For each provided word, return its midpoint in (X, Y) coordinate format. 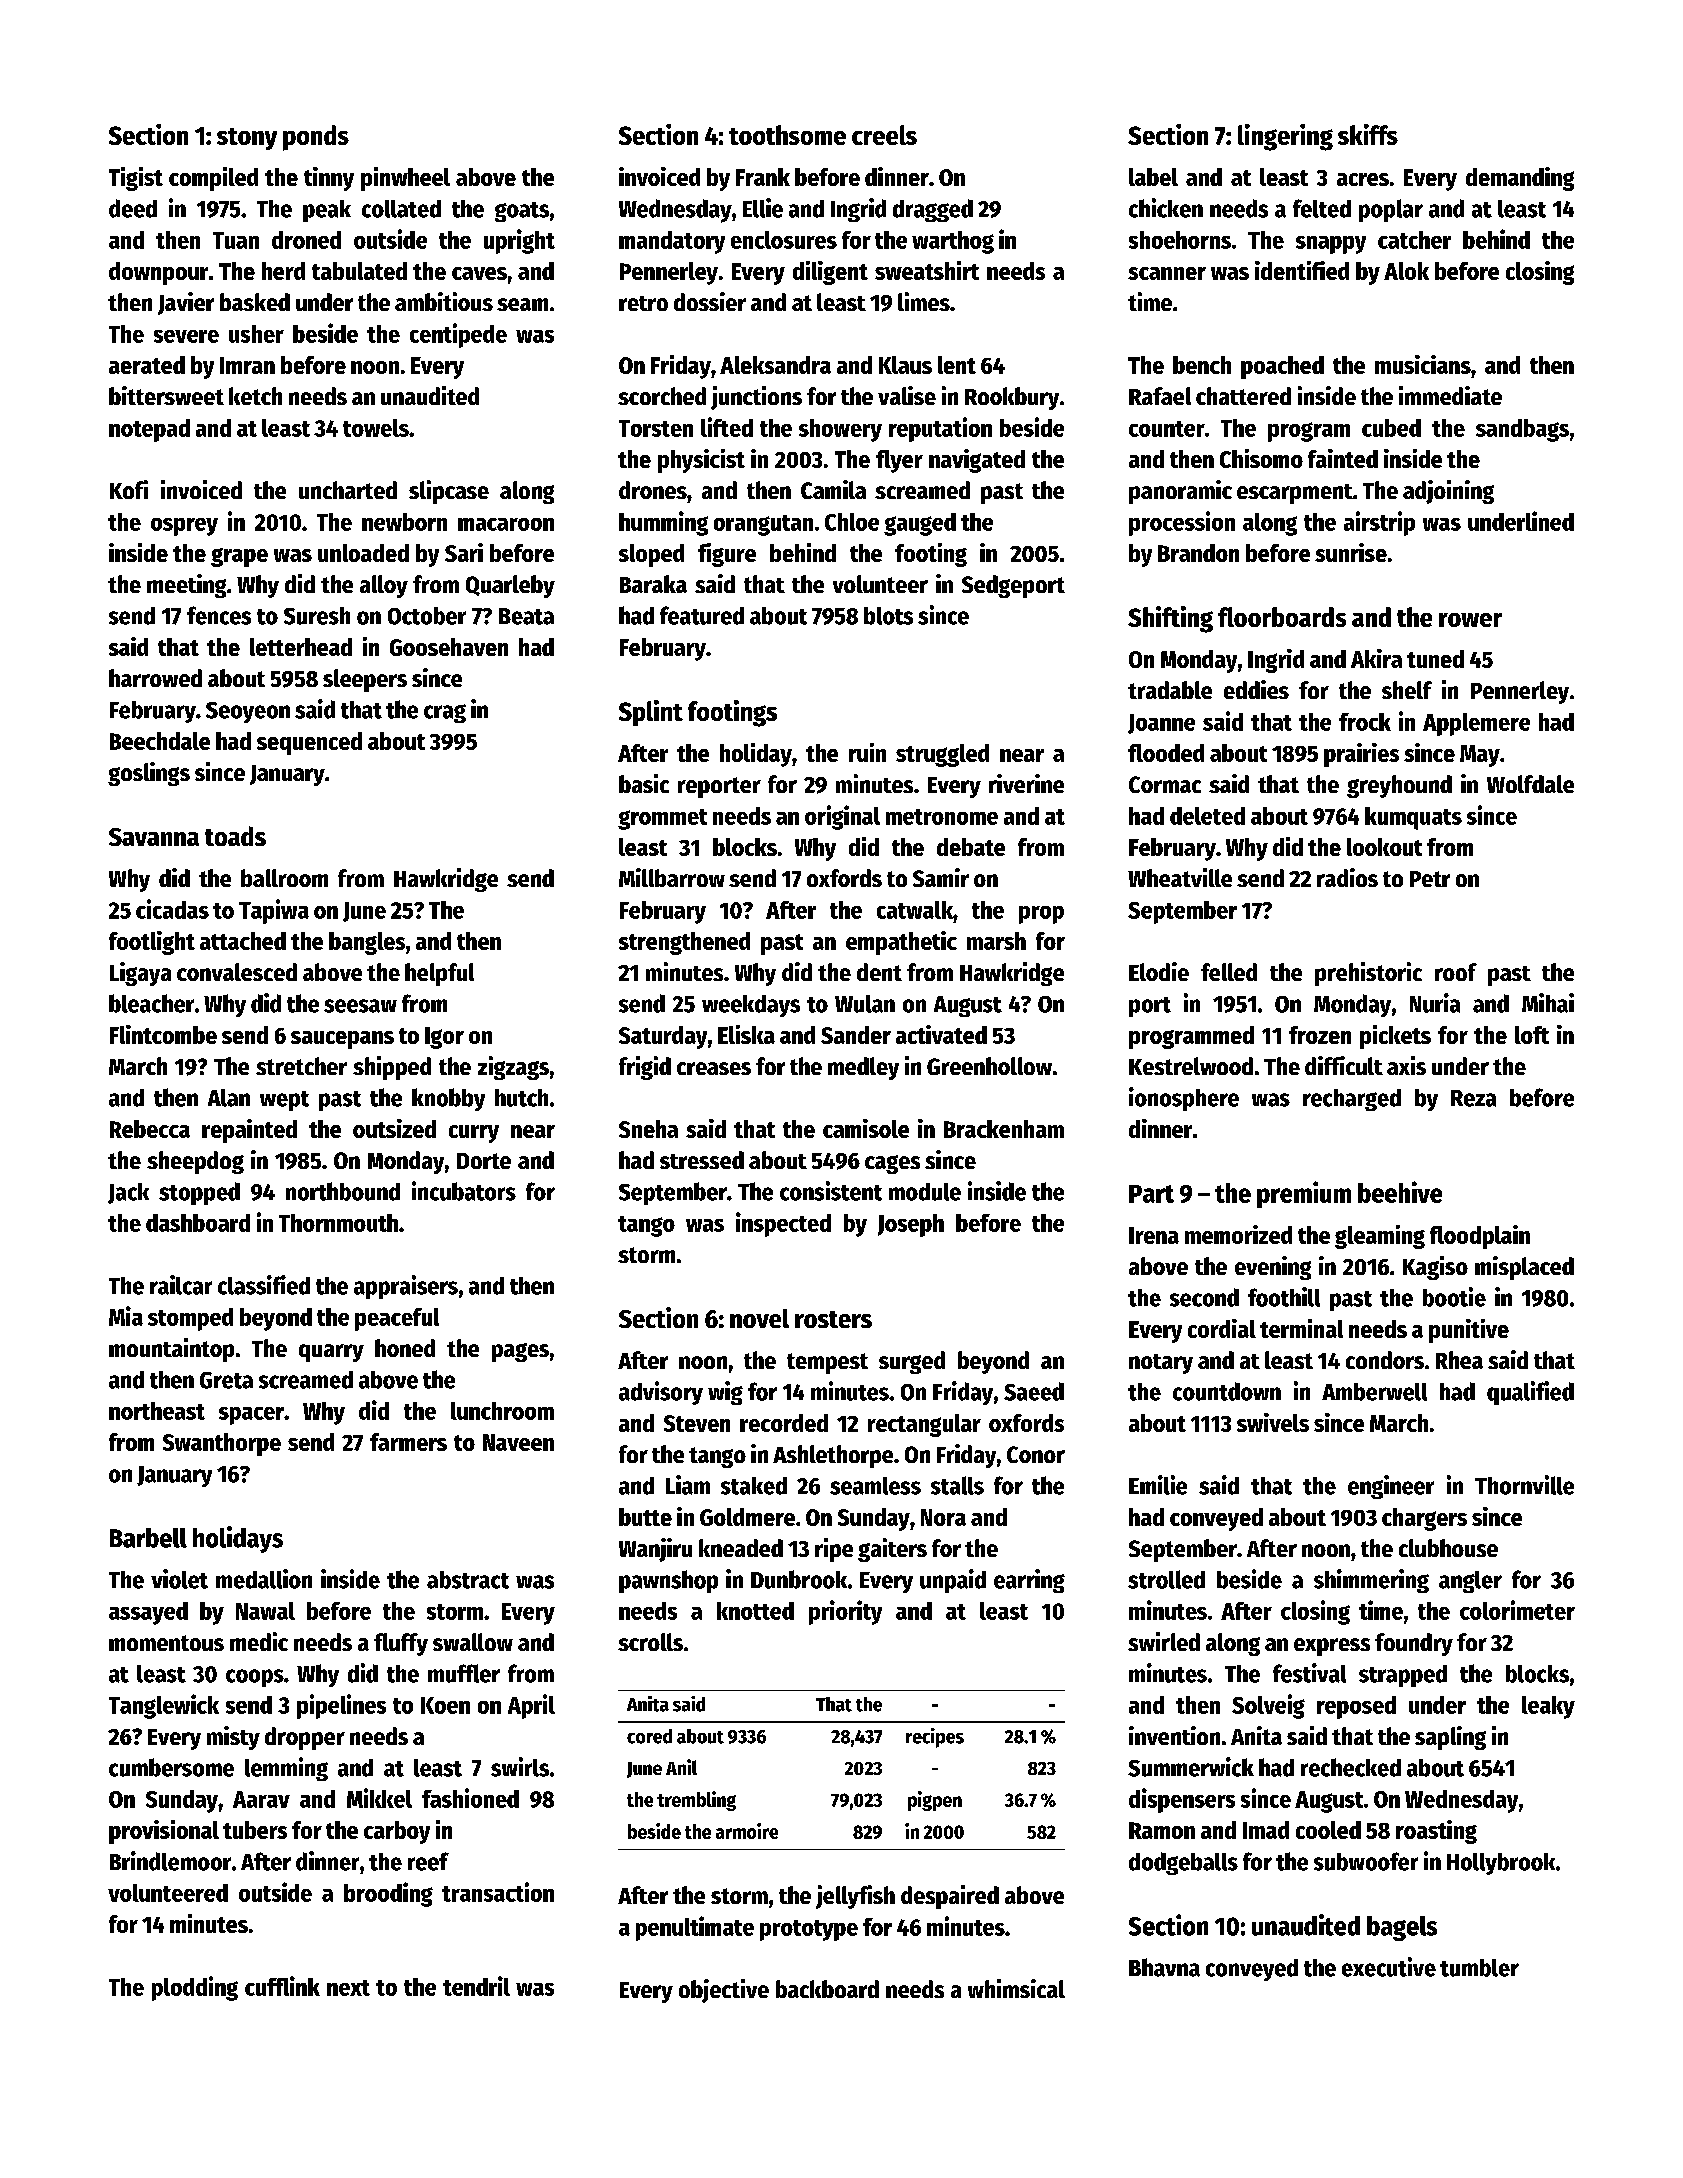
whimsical (1016, 1988)
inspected (783, 1224)
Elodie (1159, 971)
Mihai (1548, 1003)
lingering (1285, 137)
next (348, 1988)
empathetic (901, 943)
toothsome (787, 135)
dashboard (198, 1223)
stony (247, 139)
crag (445, 713)
